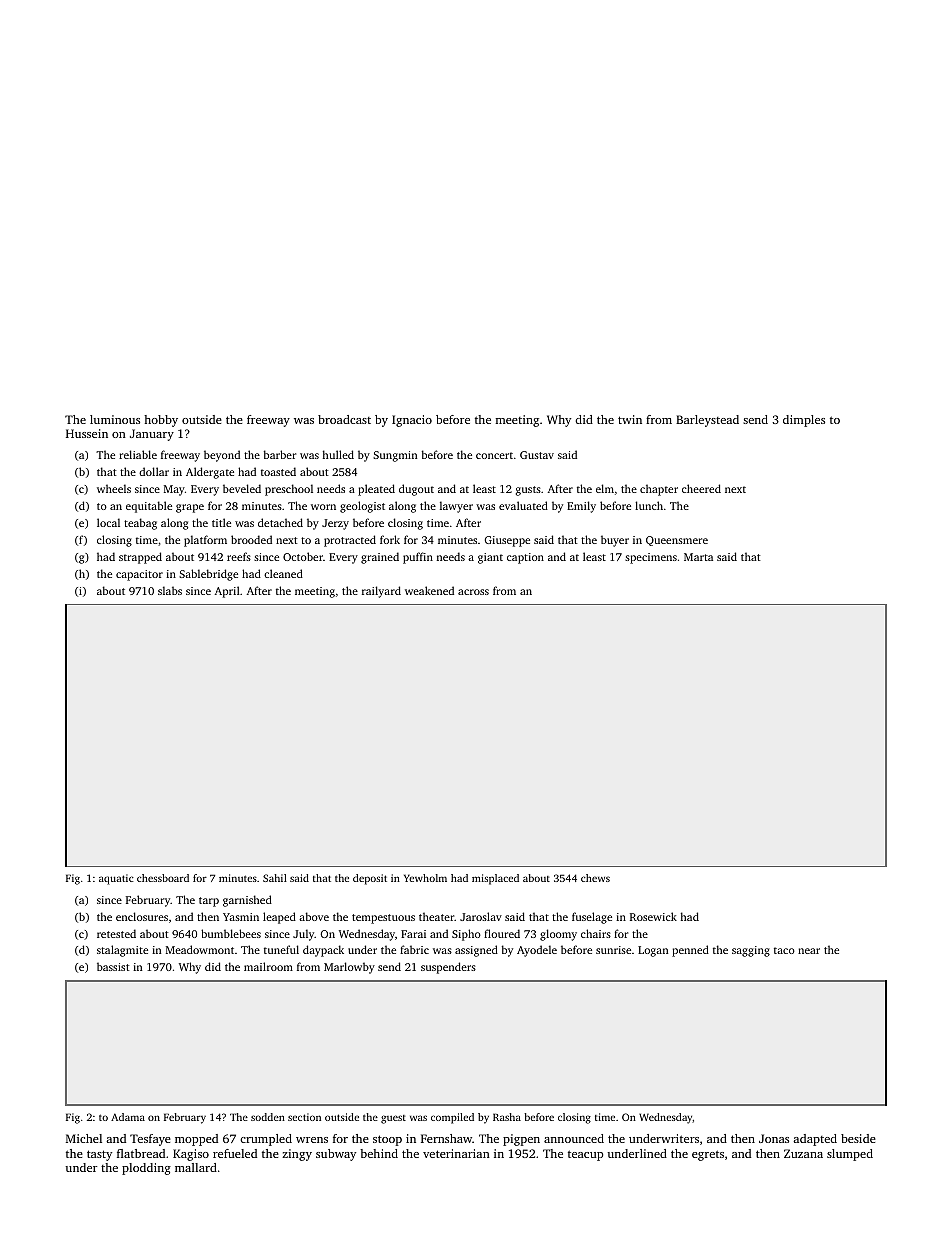 Image resolution: width=952 pixels, height=1233 pixels. I want to click on Marlowby, so click(349, 968).
